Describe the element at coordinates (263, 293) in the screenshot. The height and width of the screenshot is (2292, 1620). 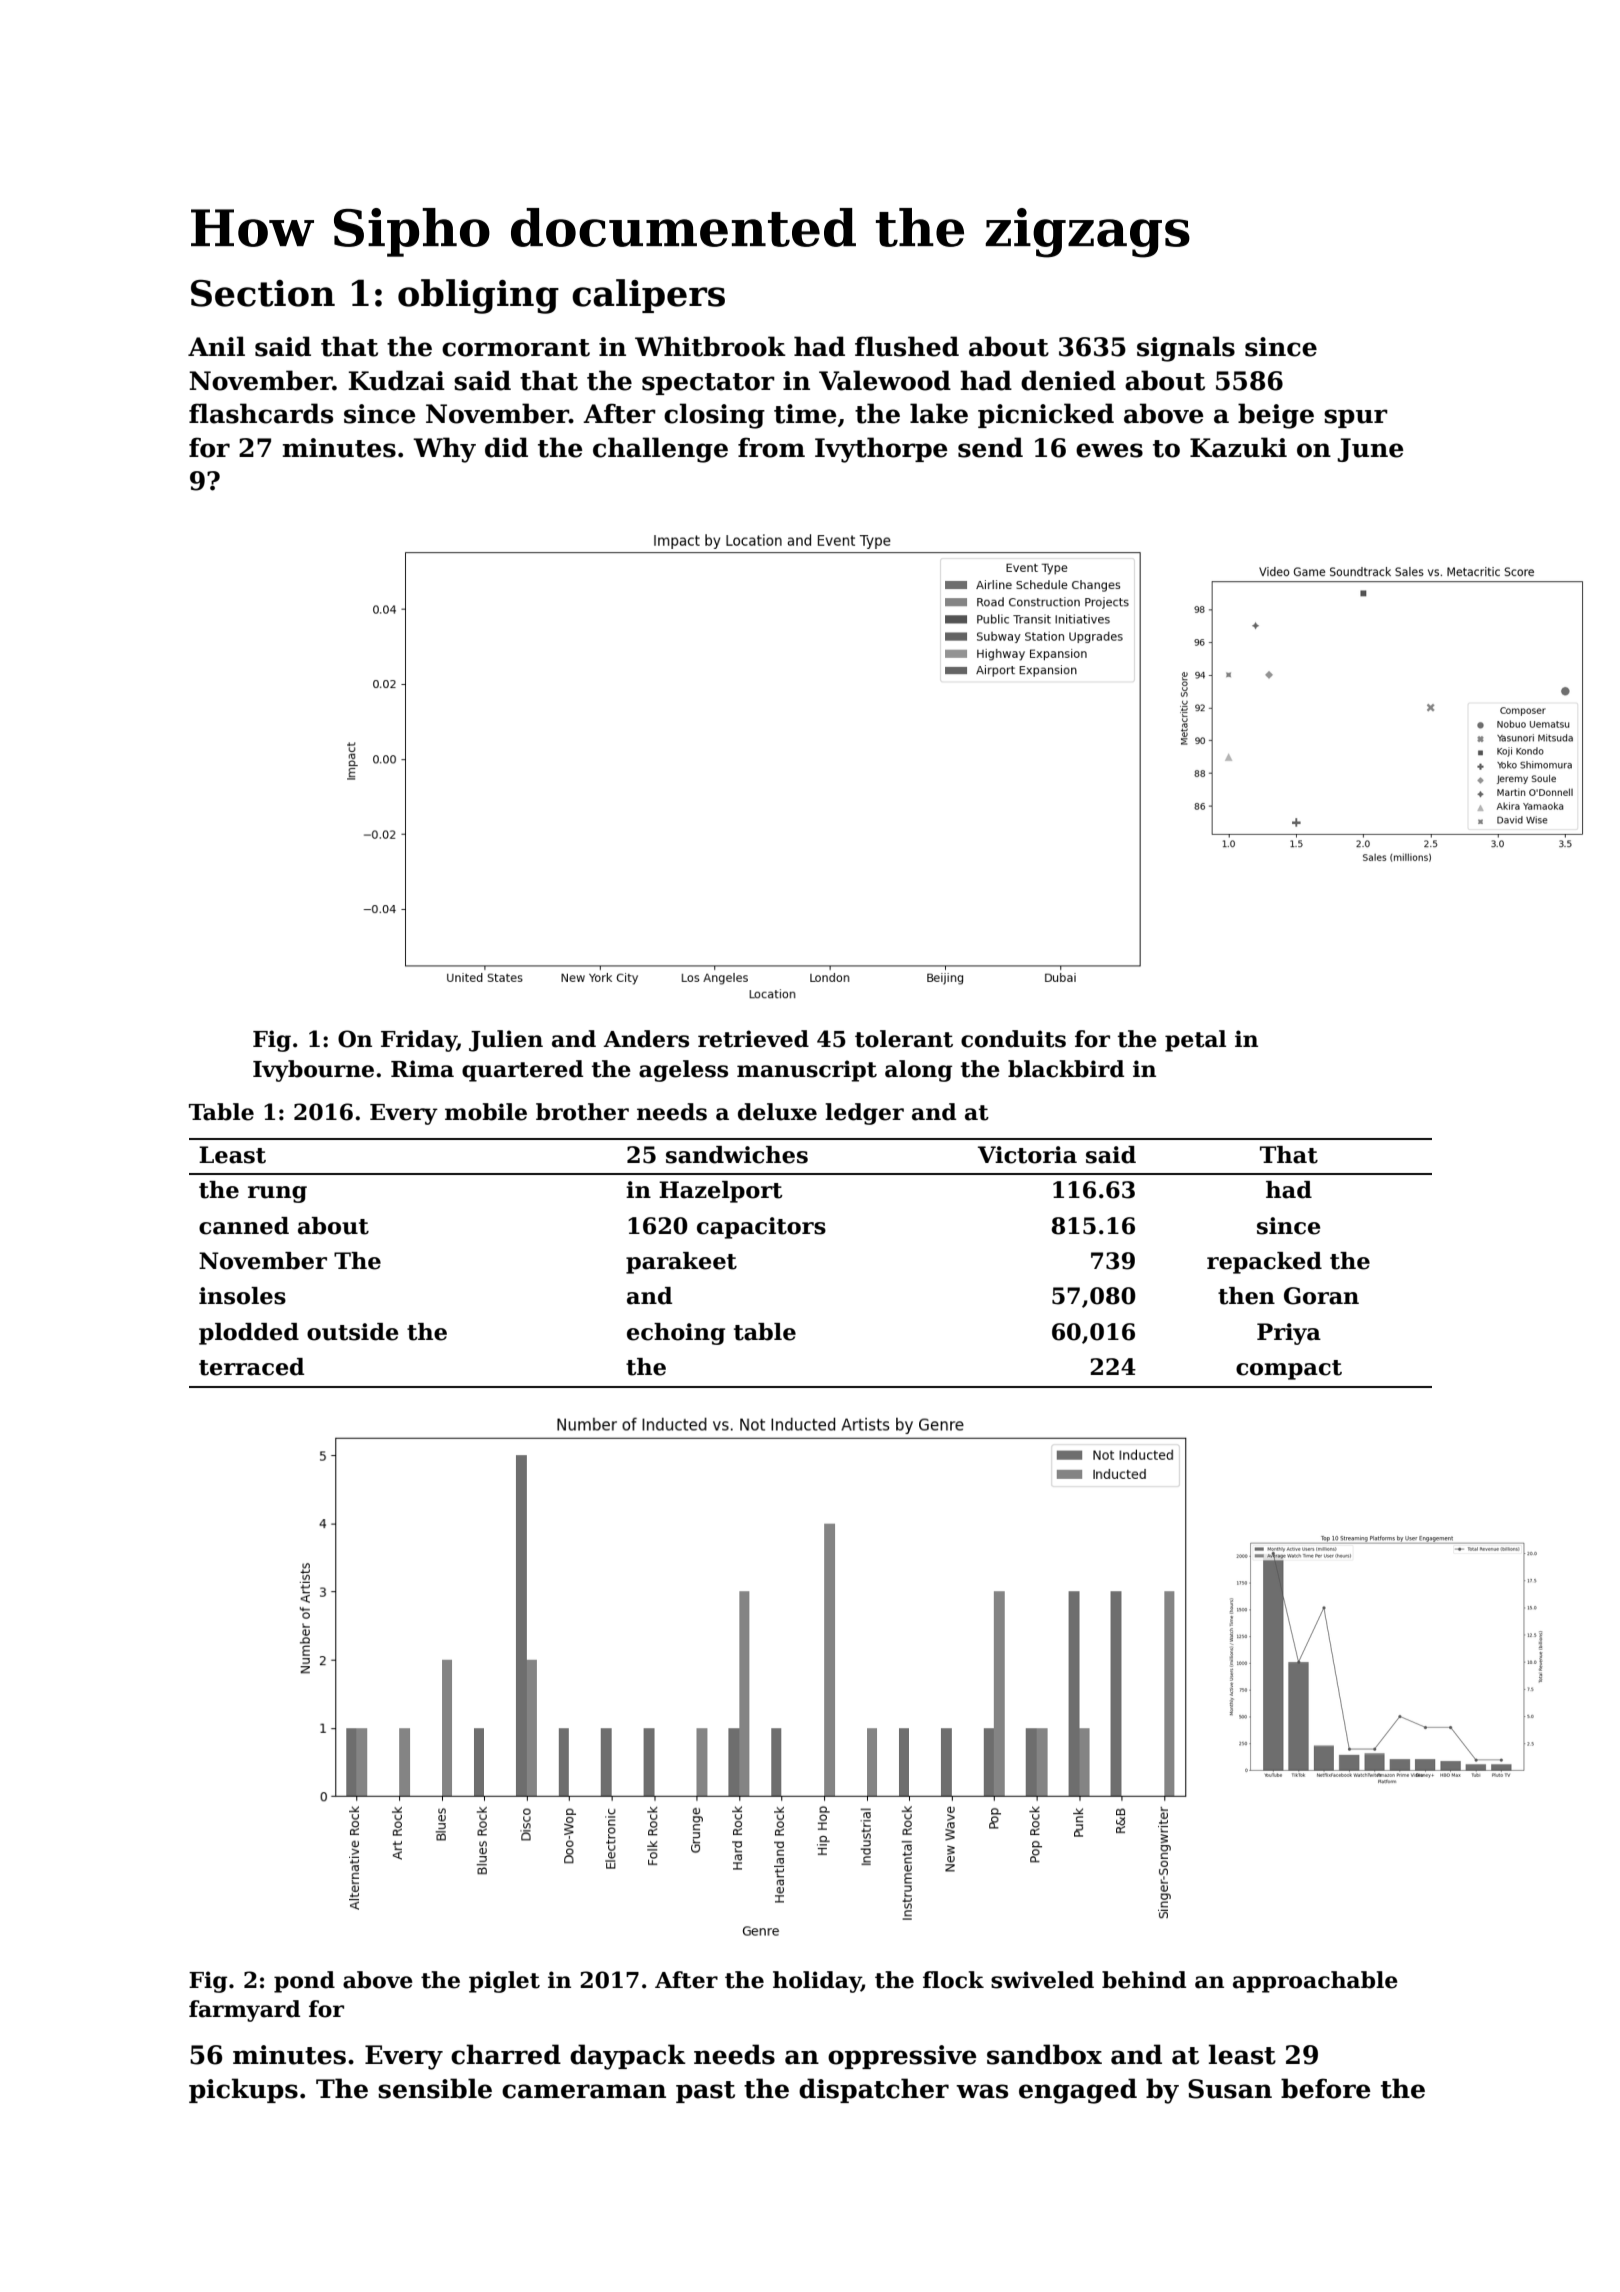
I see `Section` at that location.
